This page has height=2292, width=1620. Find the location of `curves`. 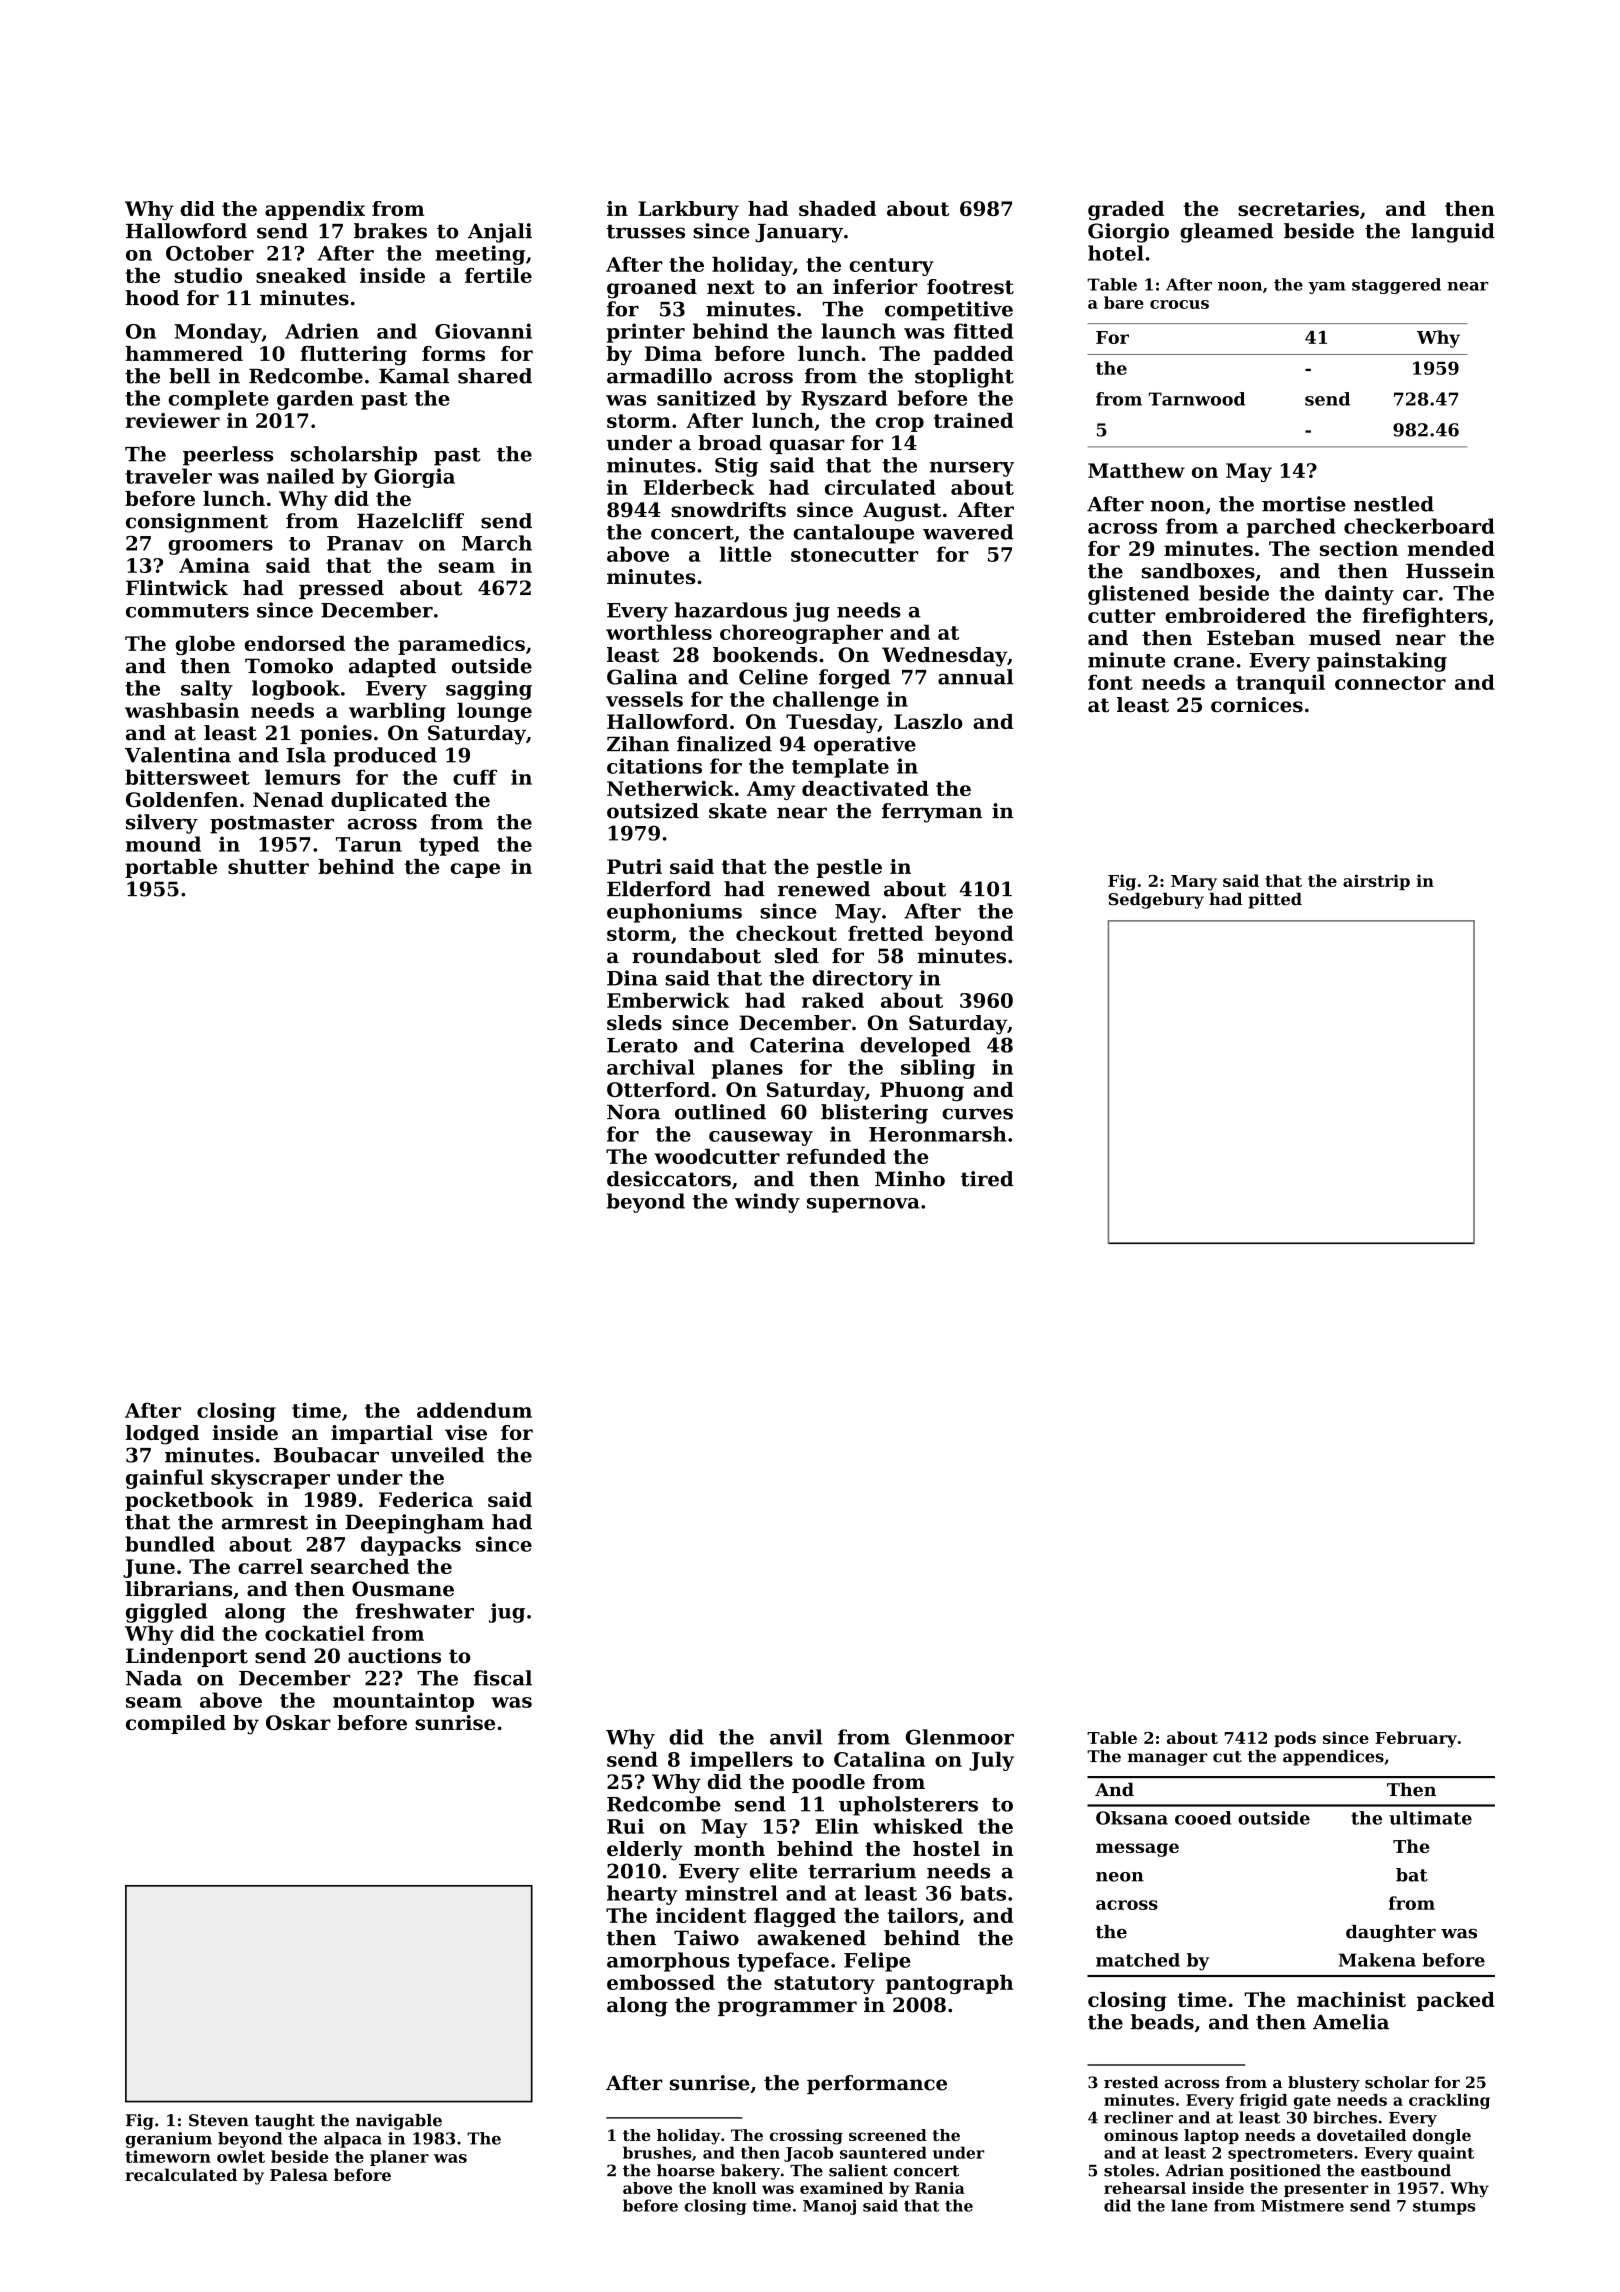

curves is located at coordinates (977, 1114).
